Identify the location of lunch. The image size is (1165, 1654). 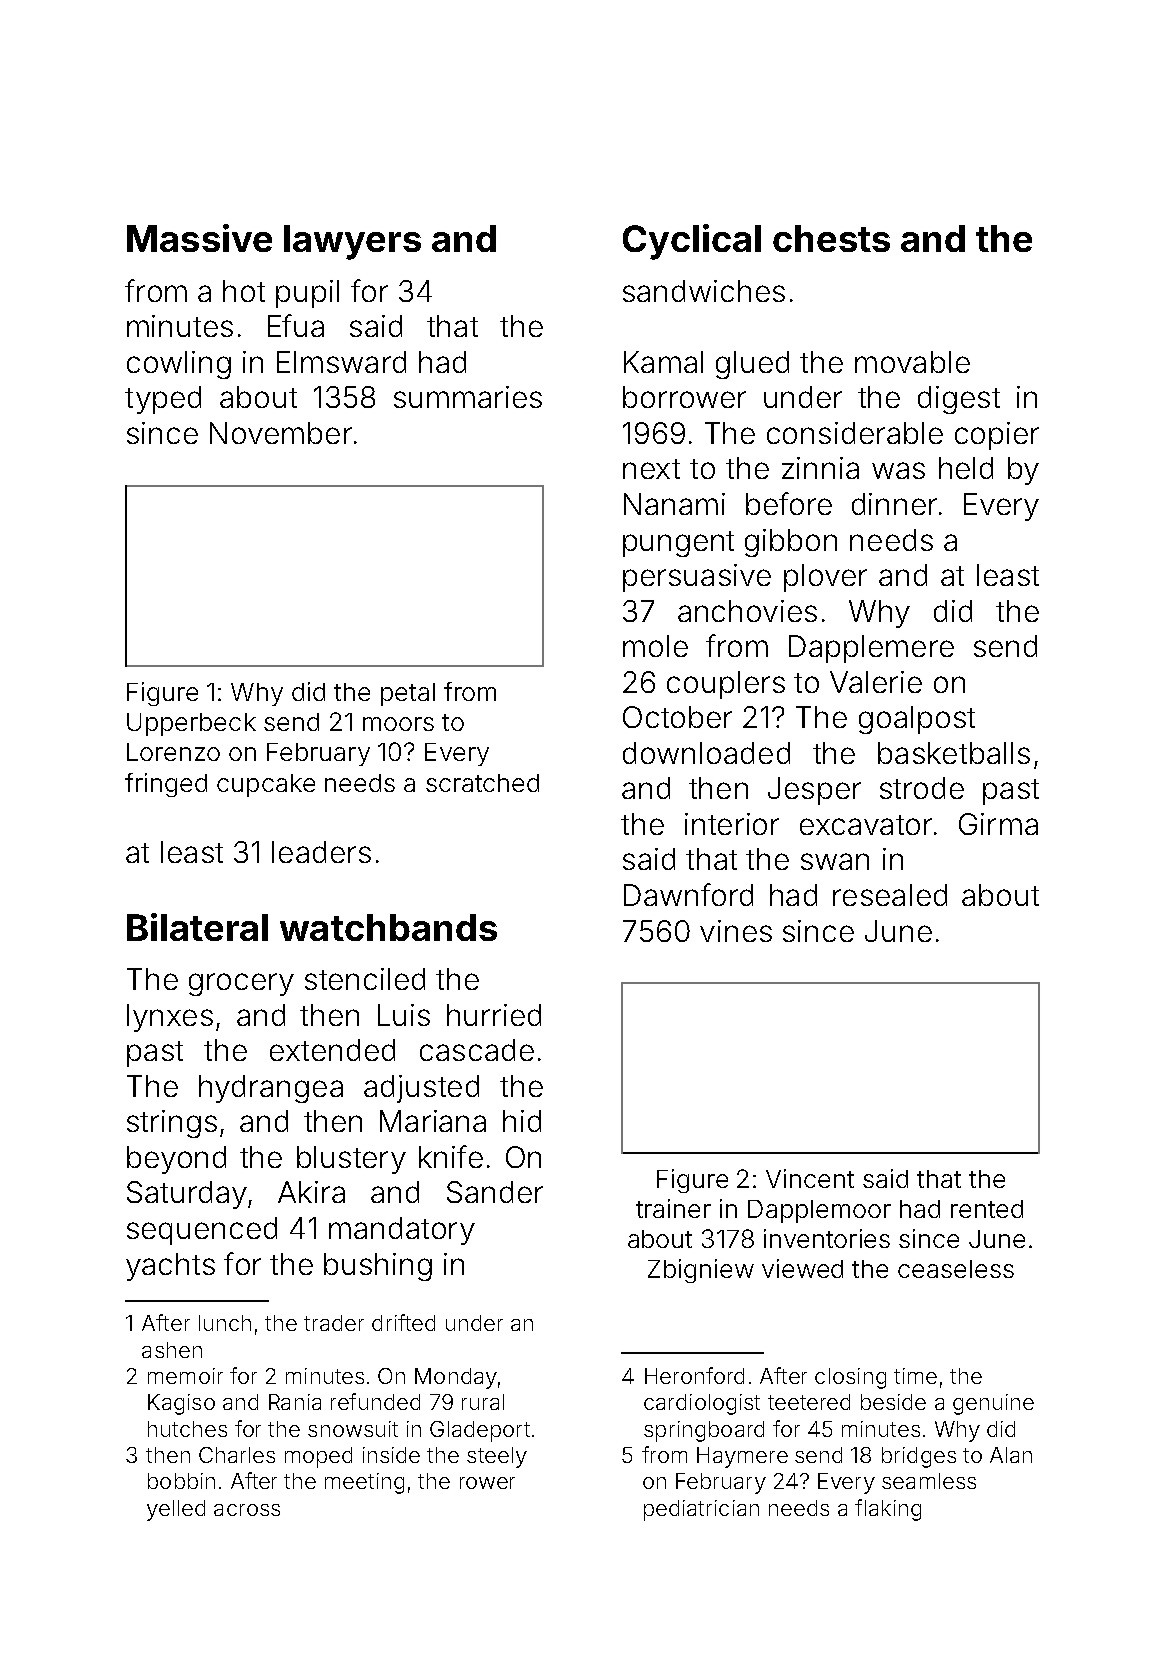
(225, 1323).
